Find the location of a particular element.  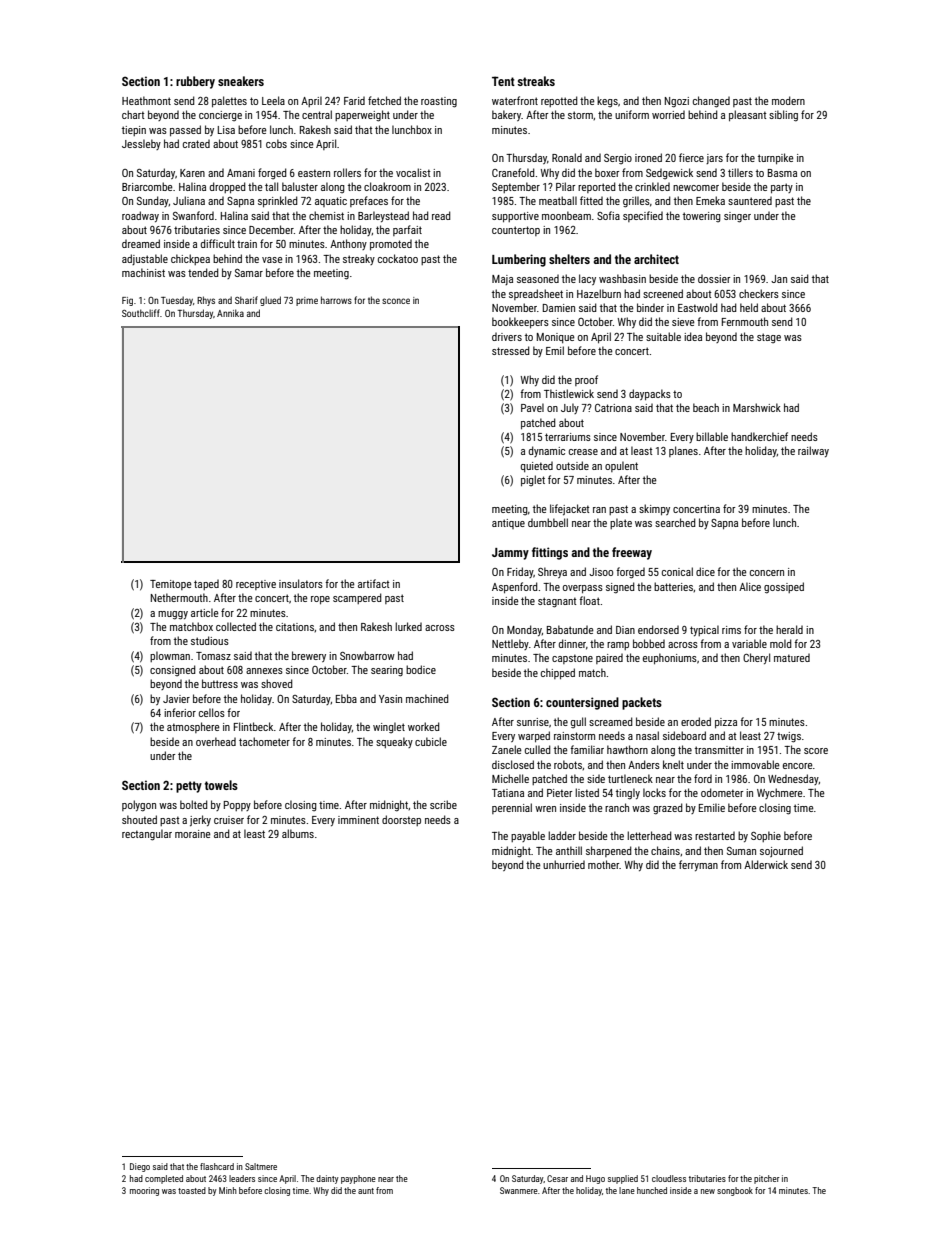

modern is located at coordinates (788, 100).
